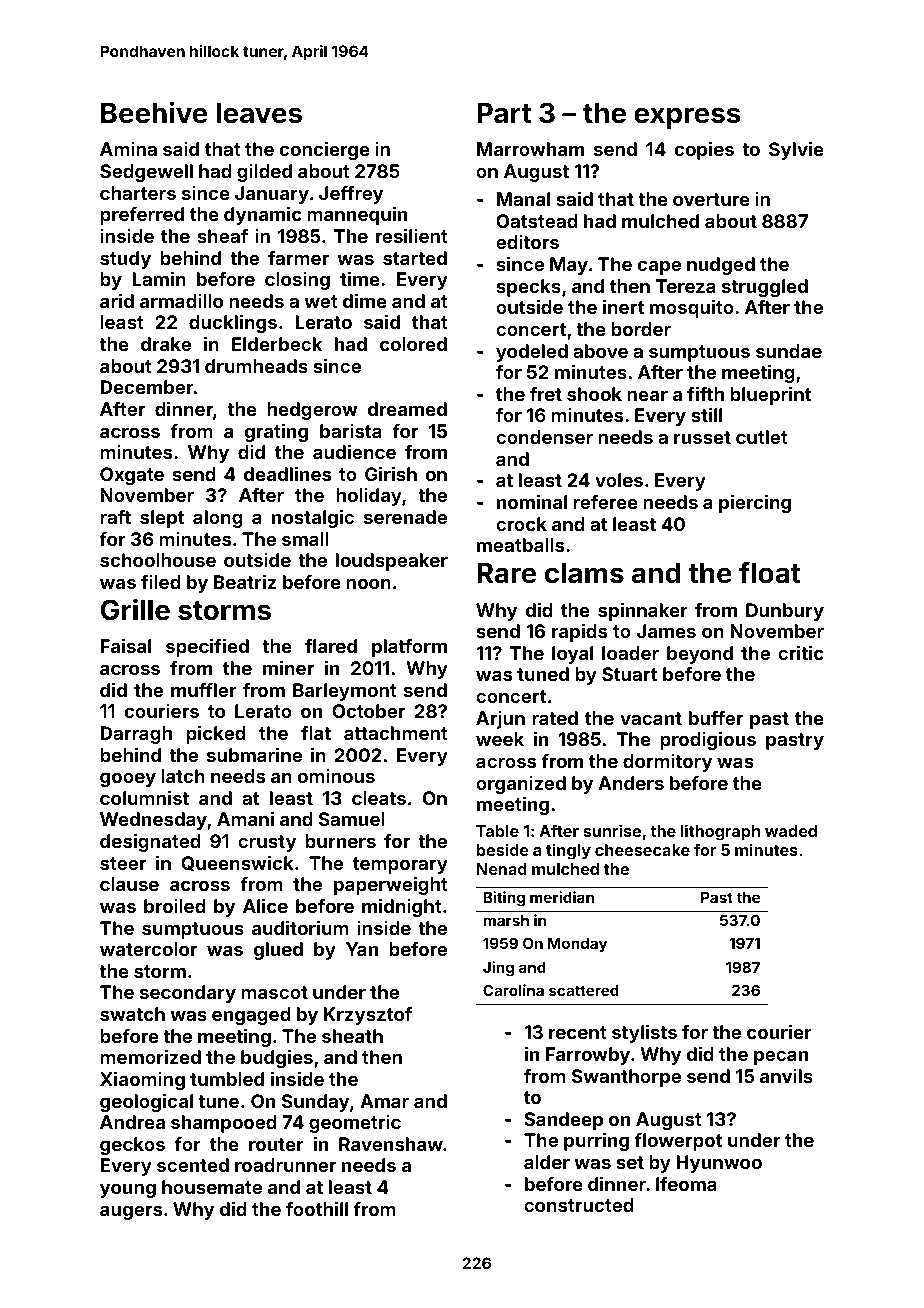 Image resolution: width=924 pixels, height=1308 pixels. What do you see at coordinates (413, 344) in the screenshot?
I see `colored` at bounding box center [413, 344].
